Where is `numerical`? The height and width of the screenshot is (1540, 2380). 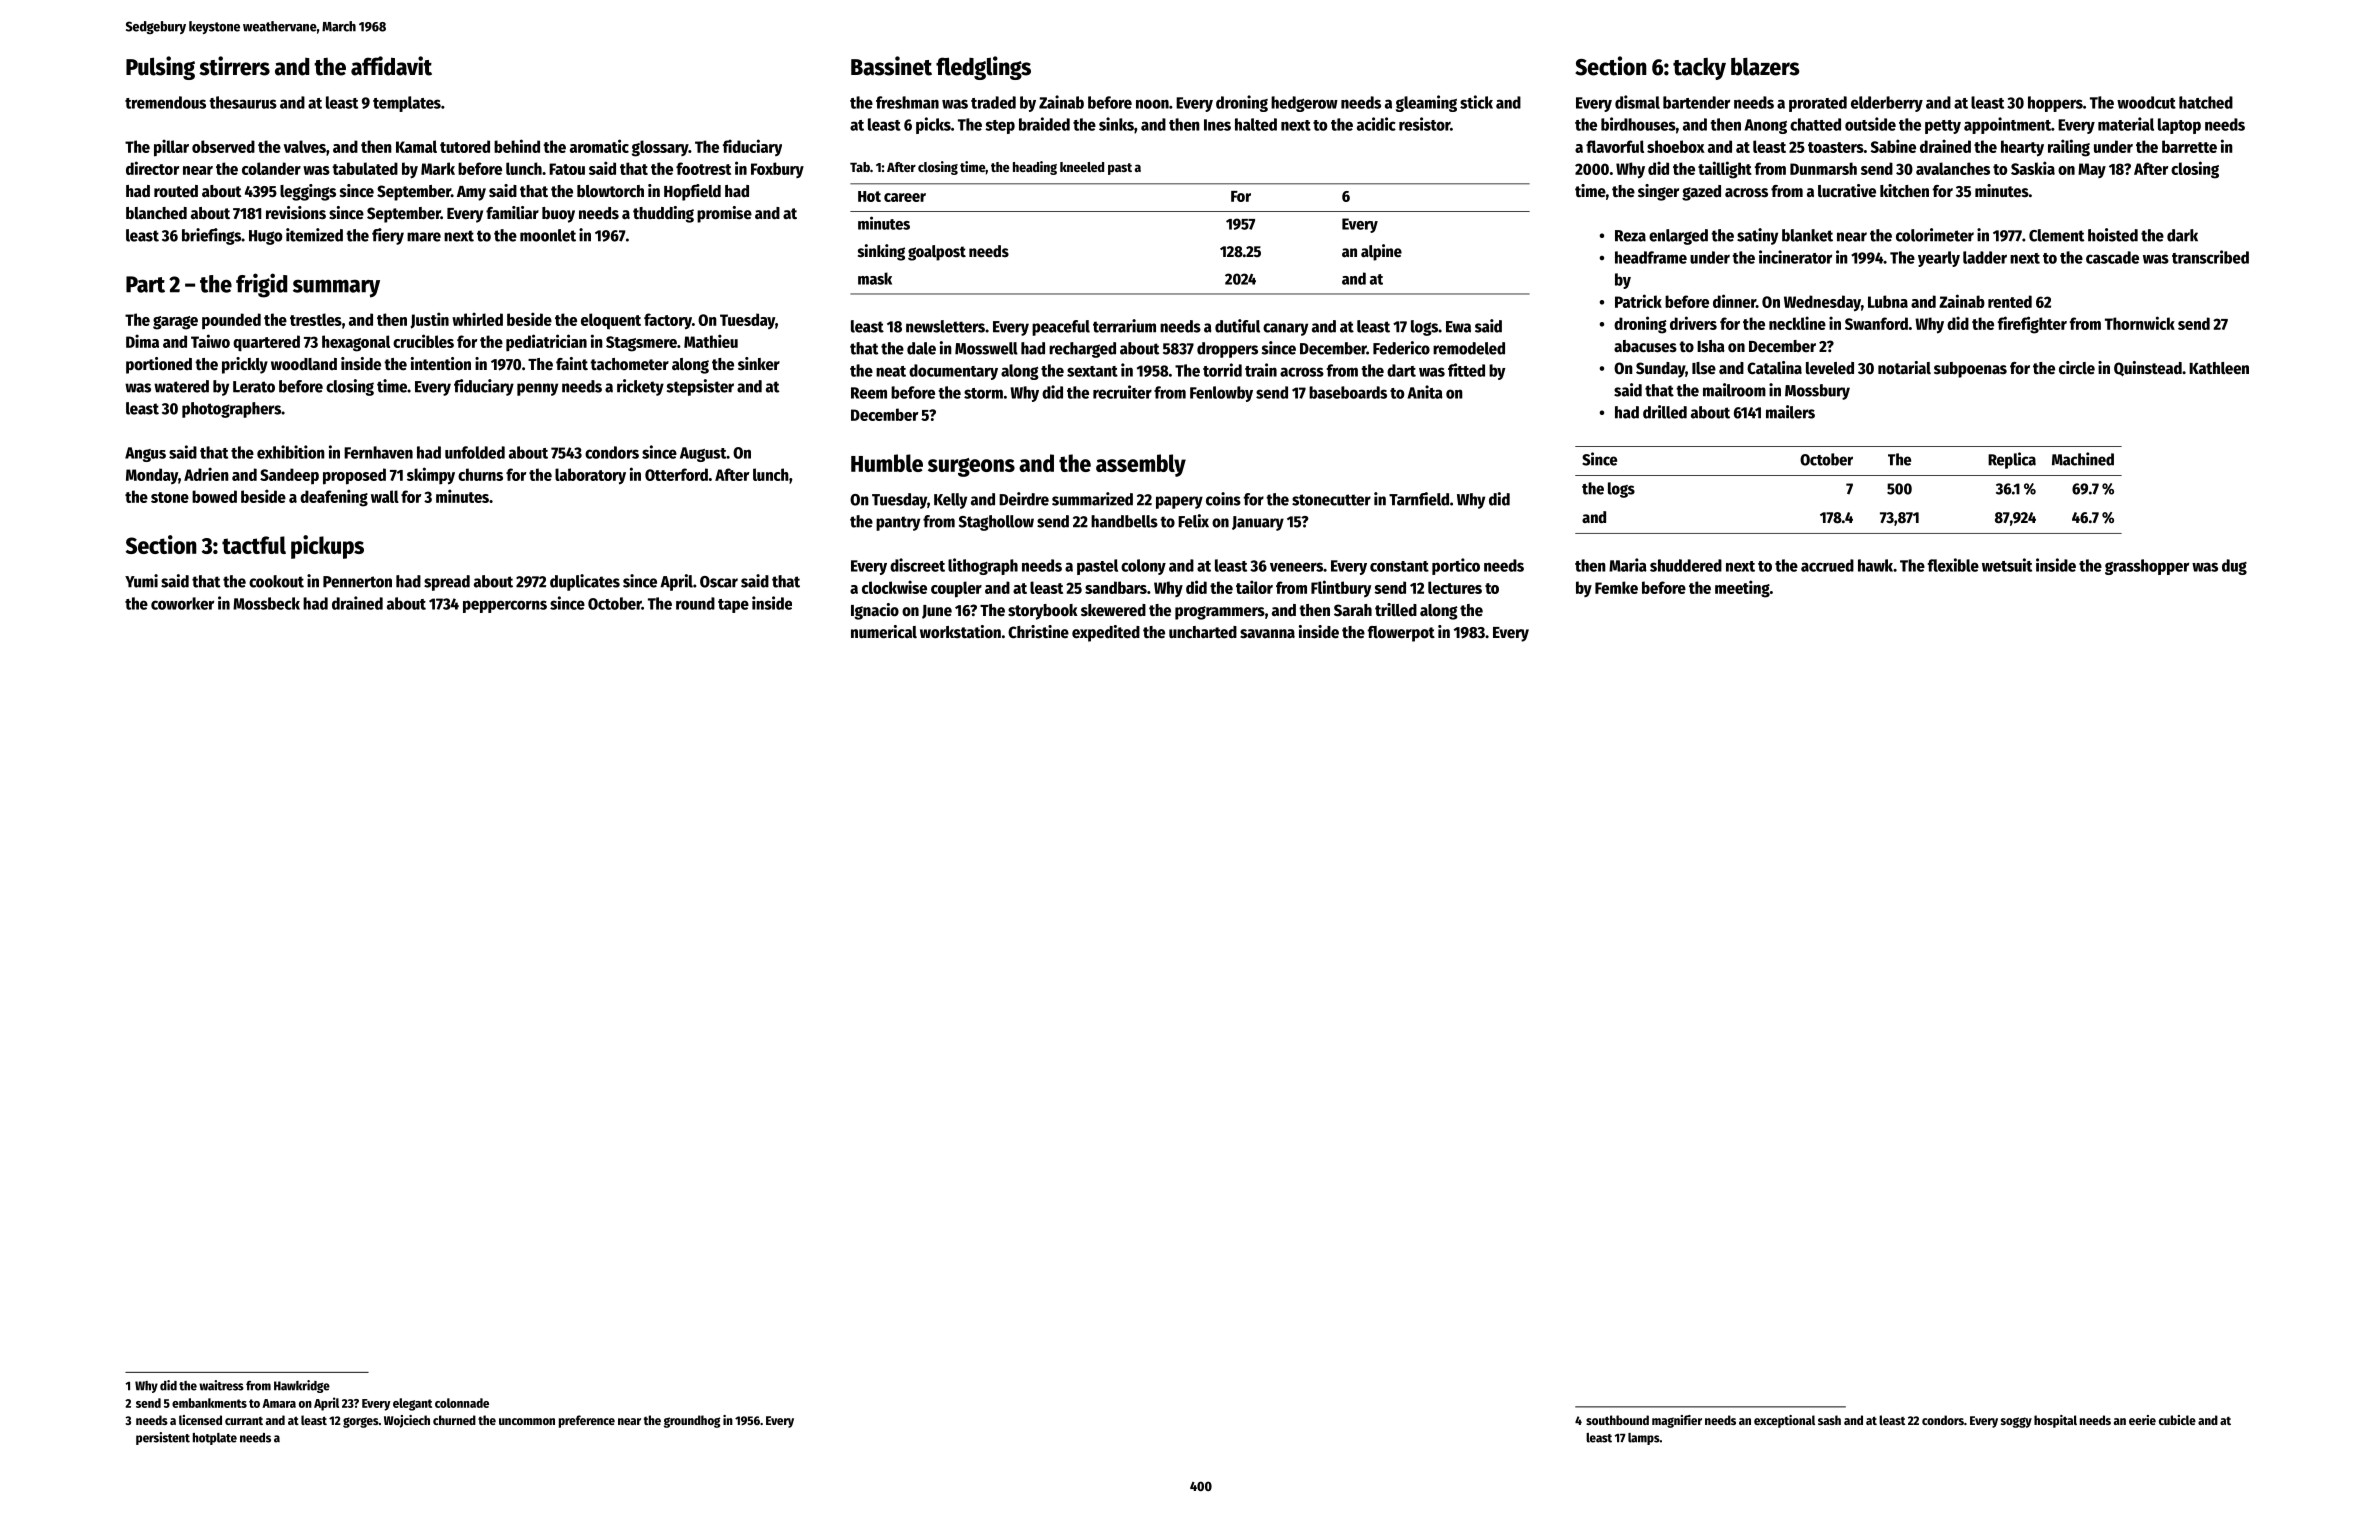
numerical is located at coordinates (884, 632).
